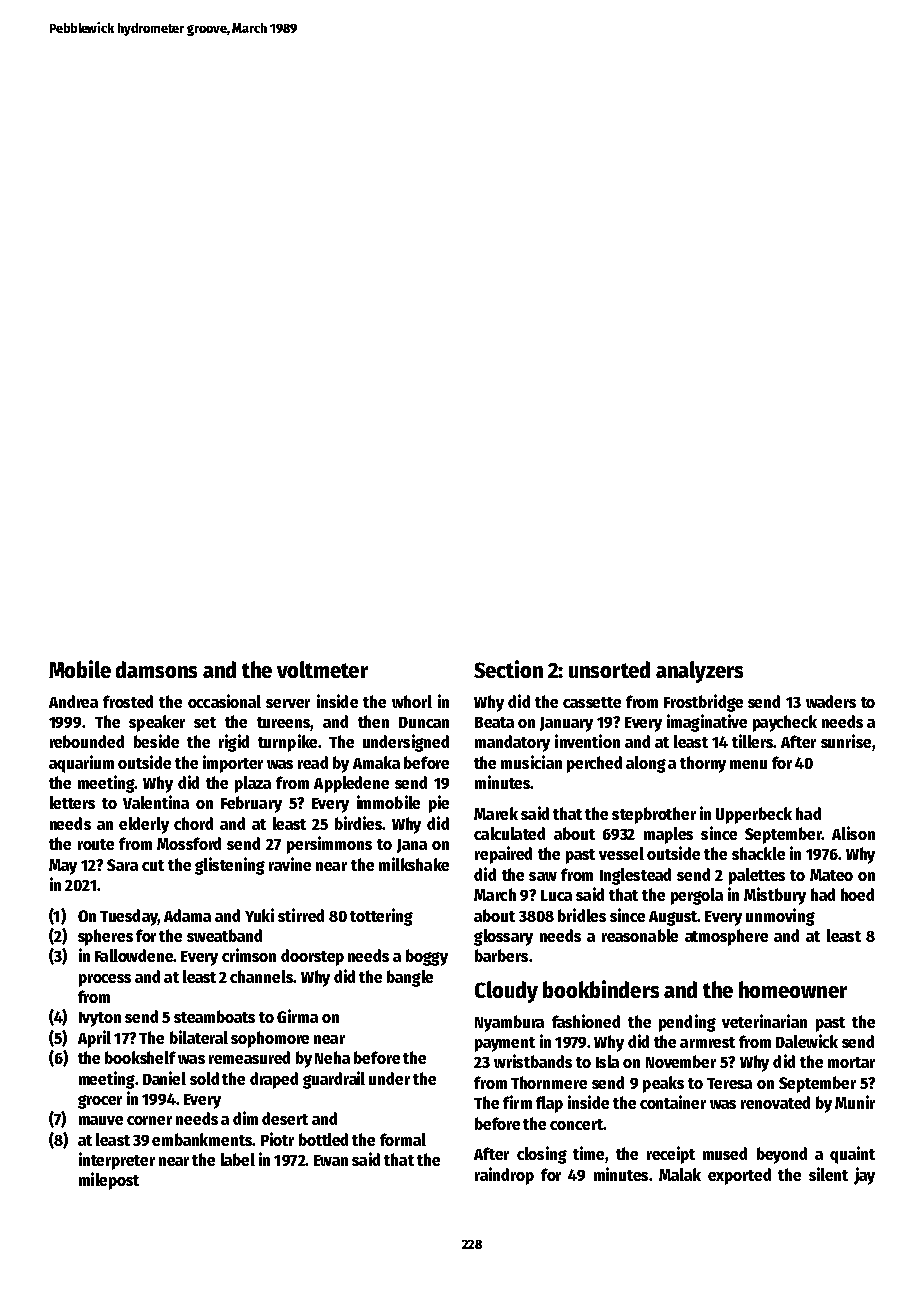 This document has width=924, height=1308. I want to click on unmoving, so click(780, 917).
